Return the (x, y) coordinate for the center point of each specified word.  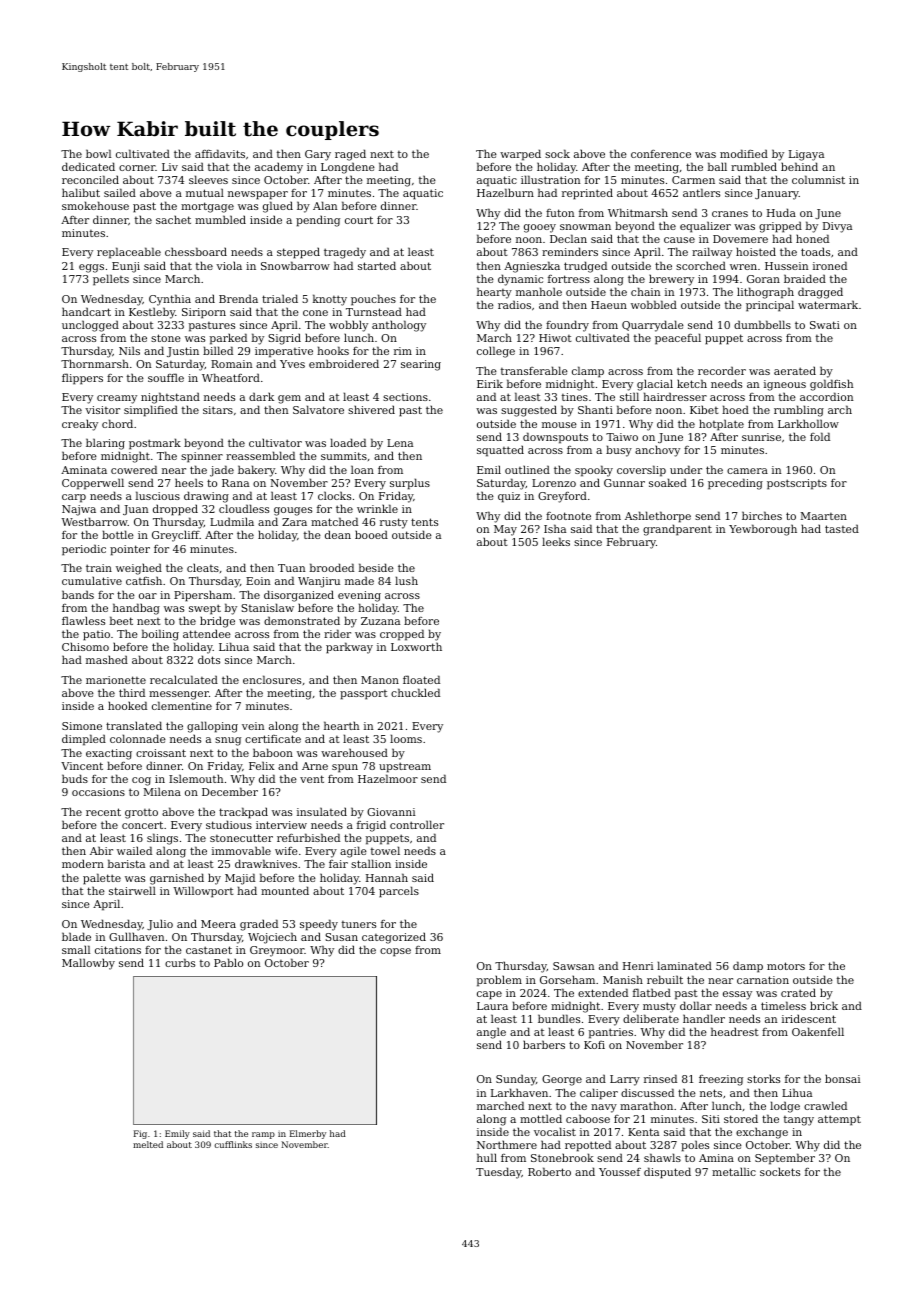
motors (786, 966)
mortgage (207, 207)
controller (417, 824)
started (377, 265)
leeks (556, 541)
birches (762, 515)
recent (103, 812)
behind (799, 166)
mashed (107, 659)
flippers (82, 379)
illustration (551, 179)
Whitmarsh (638, 212)
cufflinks (233, 1144)
